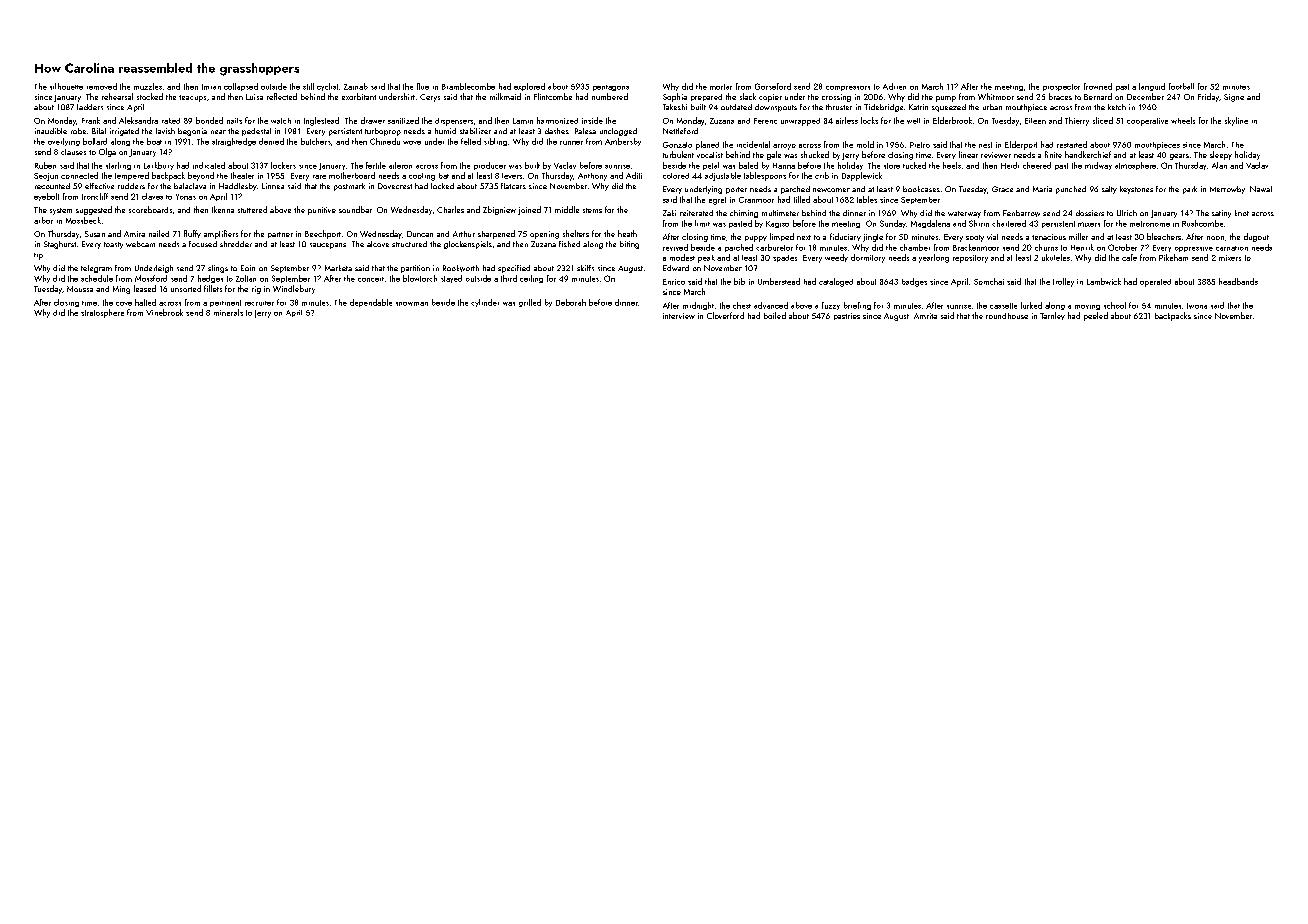 The height and width of the document is (924, 1308). I want to click on slings, so click(218, 269).
